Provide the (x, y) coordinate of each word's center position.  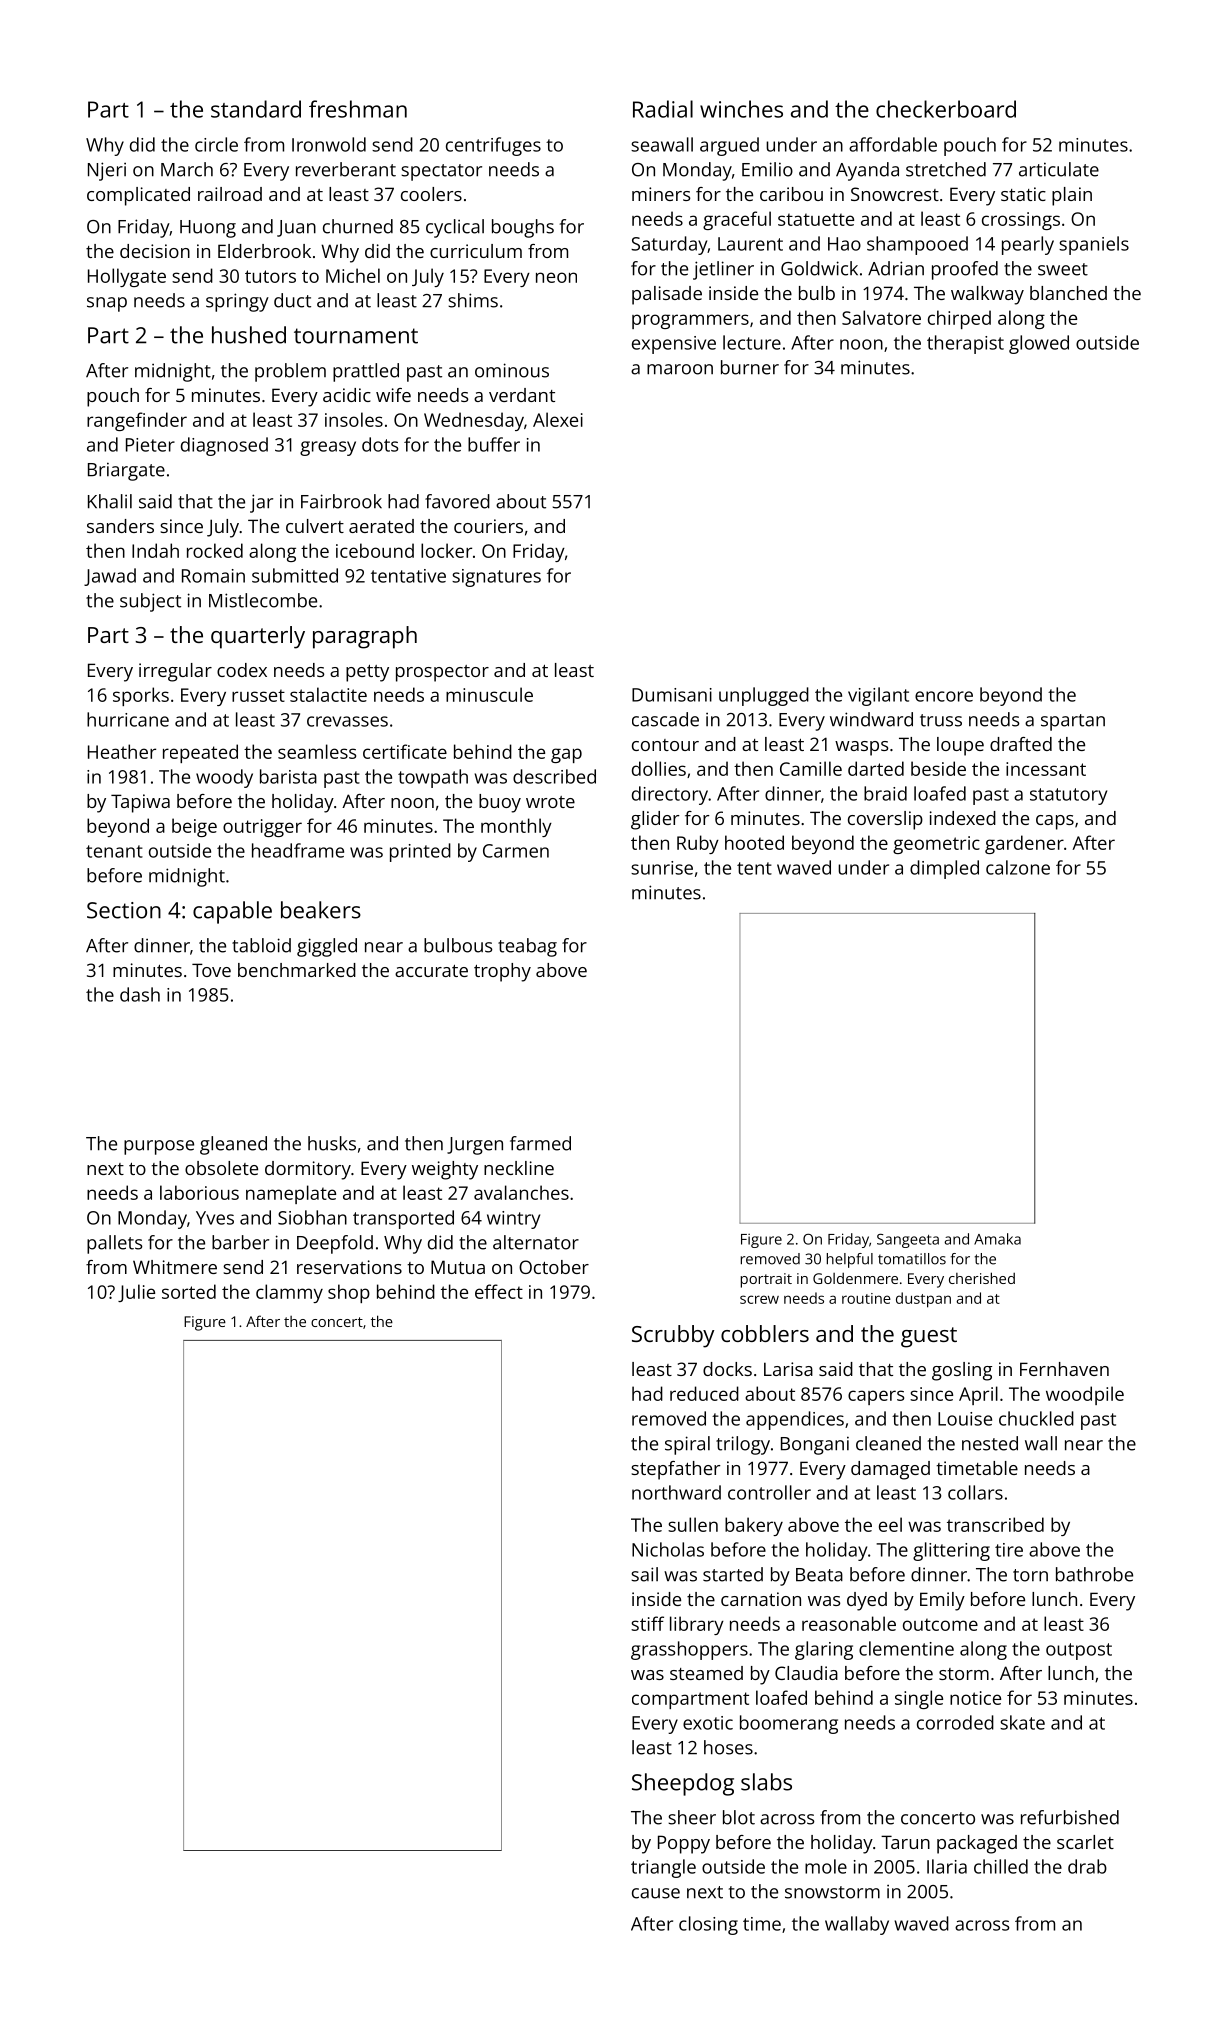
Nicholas (668, 1549)
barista (288, 776)
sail (644, 1574)
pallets (115, 1244)
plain (1072, 196)
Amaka (997, 1239)
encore (944, 696)
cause (656, 1893)
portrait (766, 1280)
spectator (441, 172)
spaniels (1094, 245)
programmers (690, 321)
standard (256, 109)
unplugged (764, 696)
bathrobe (1094, 1574)
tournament (356, 336)
